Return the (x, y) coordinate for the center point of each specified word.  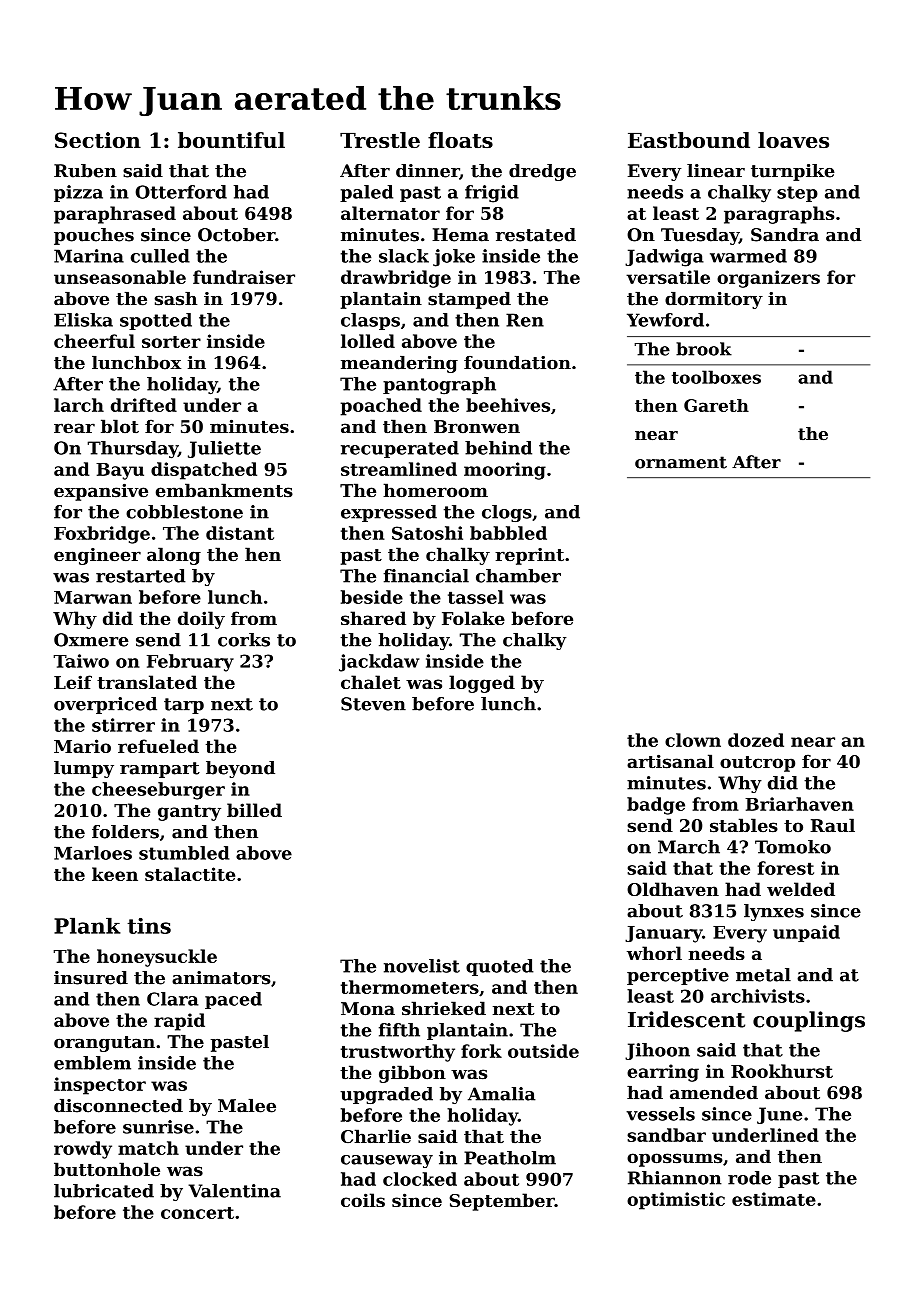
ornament (681, 462)
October (236, 235)
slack (404, 256)
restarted (141, 576)
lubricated (104, 1191)
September (502, 1202)
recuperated (400, 449)
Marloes (93, 853)
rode (749, 1178)
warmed (748, 256)
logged (482, 684)
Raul (833, 825)
